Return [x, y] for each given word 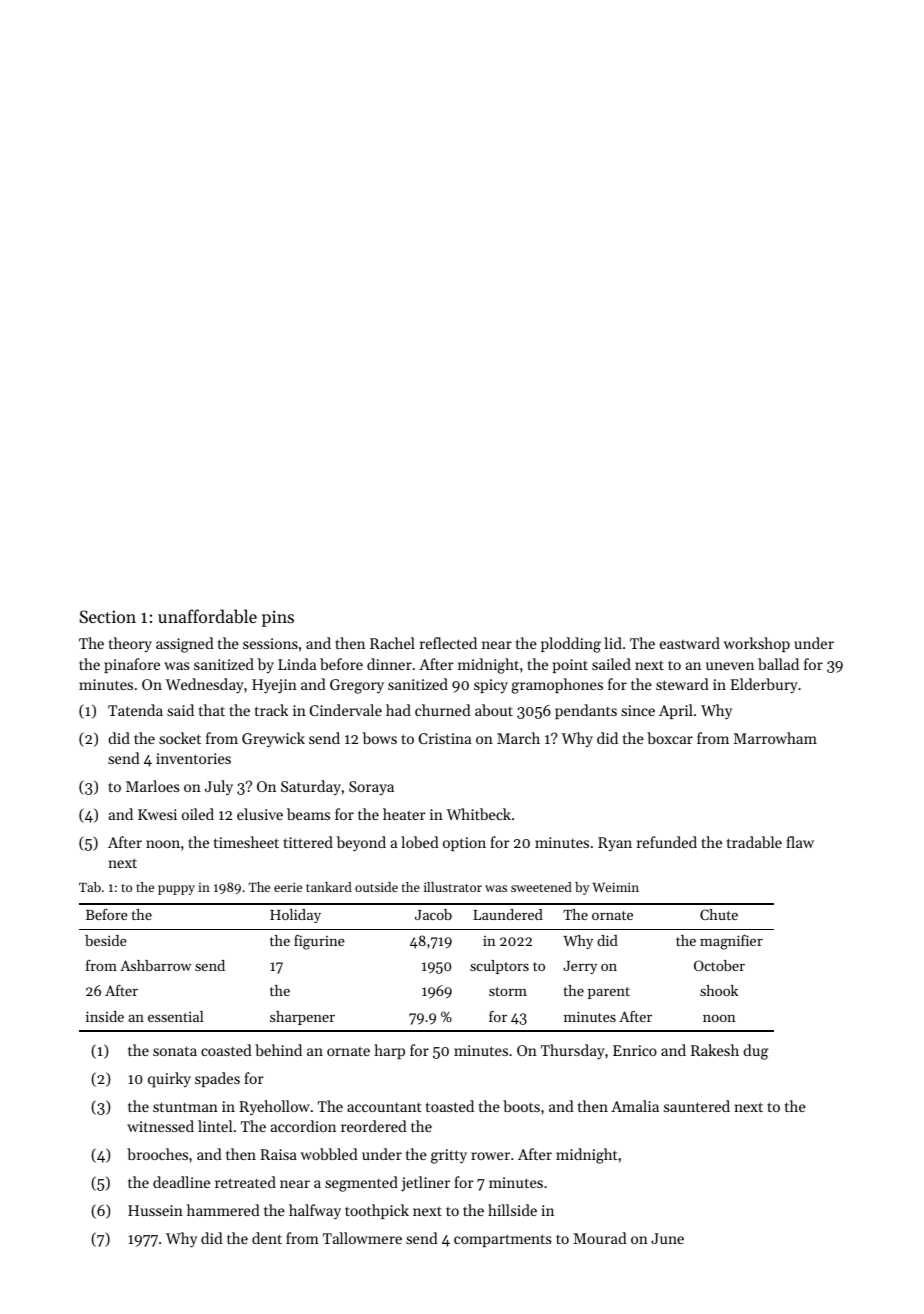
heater [404, 814]
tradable [754, 842]
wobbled [329, 1154]
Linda [297, 664]
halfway [315, 1212]
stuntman [185, 1107]
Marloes [152, 786]
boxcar [670, 738]
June [667, 1238]
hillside [512, 1210]
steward [682, 684]
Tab [90, 887]
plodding [571, 645]
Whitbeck [478, 814]
